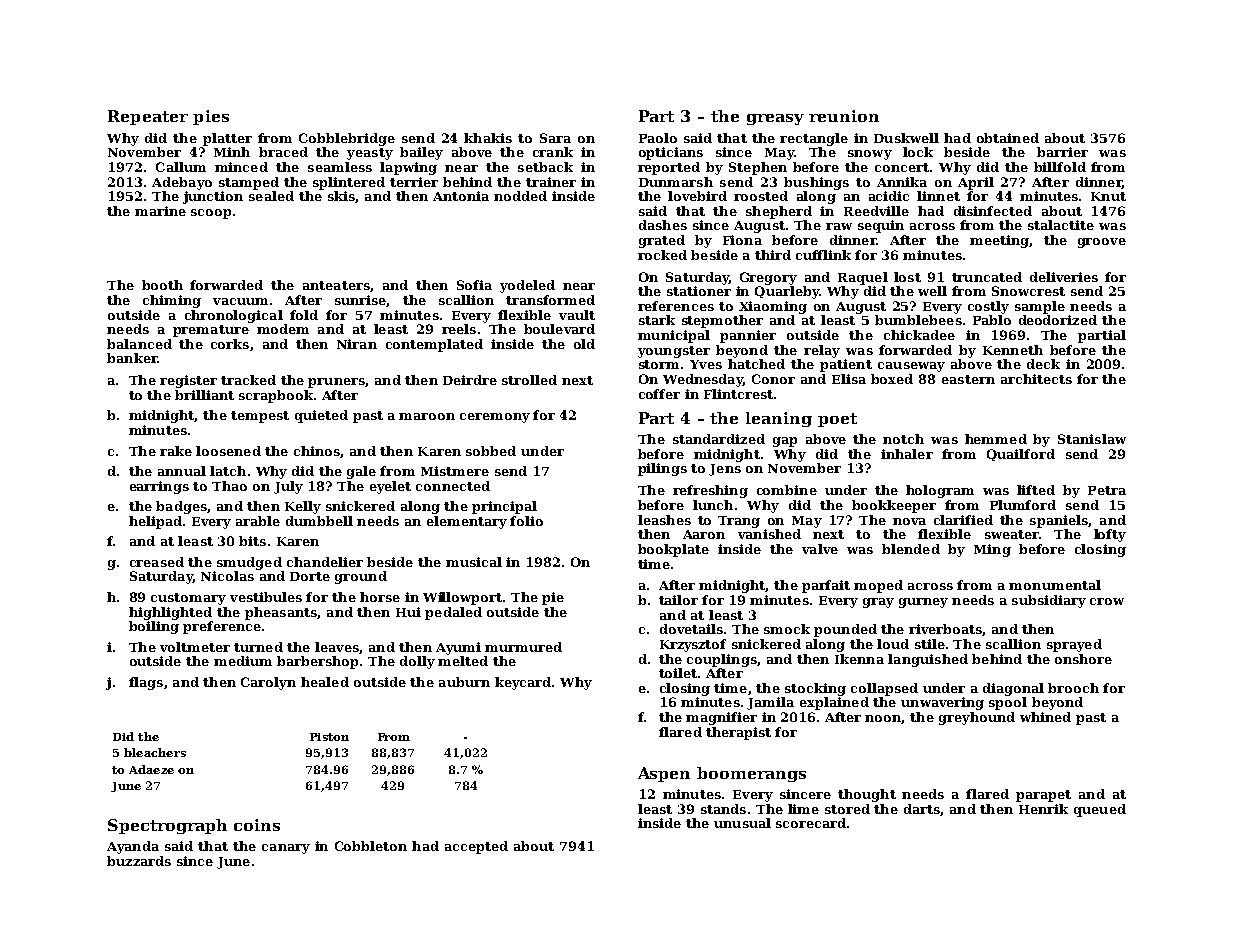 The width and height of the screenshot is (1233, 952). I want to click on buzzards, so click(139, 861).
